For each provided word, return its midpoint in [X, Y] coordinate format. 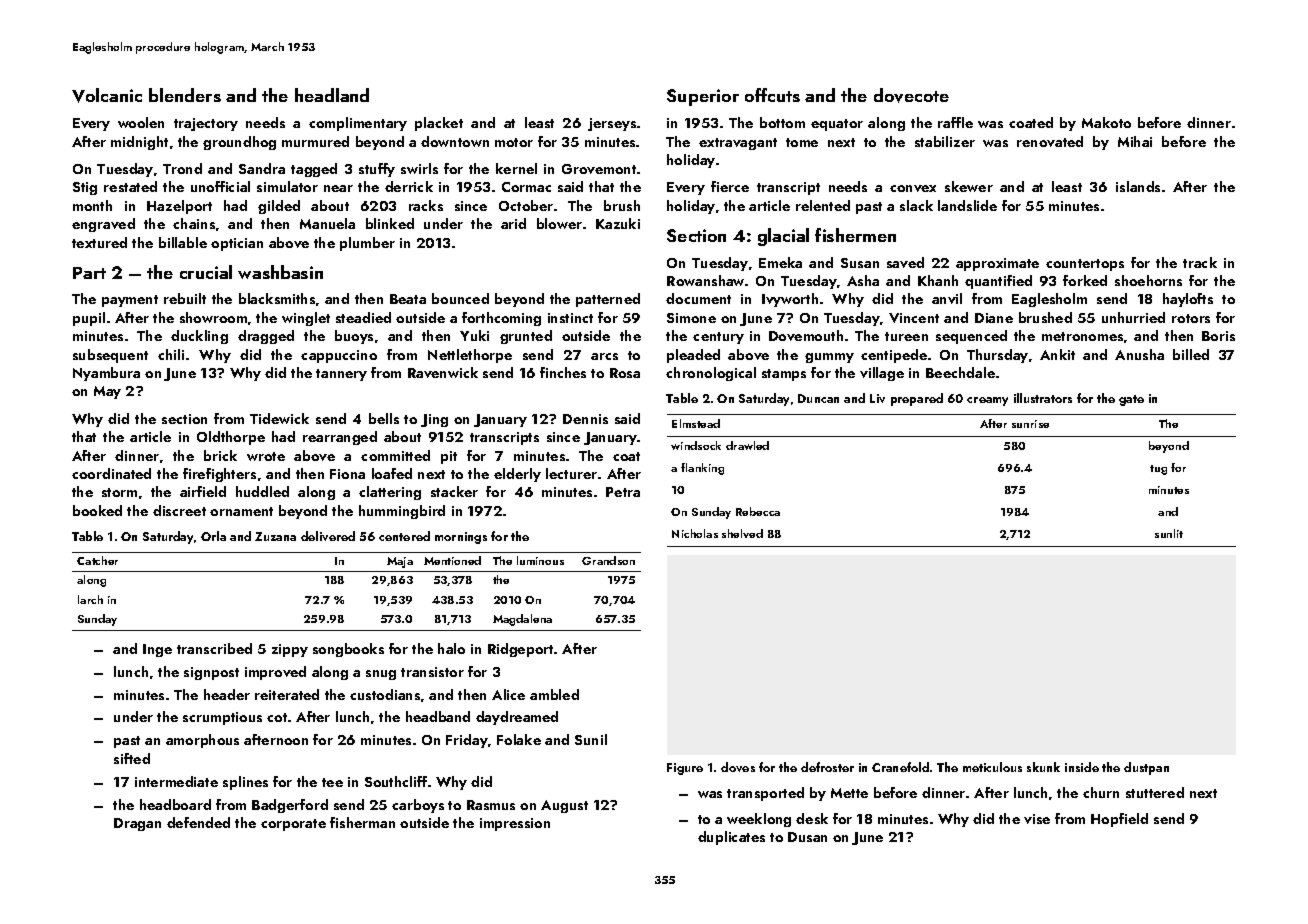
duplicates [731, 838]
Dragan [137, 824]
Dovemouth [806, 335]
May [107, 392]
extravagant [738, 144]
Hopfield [1119, 820]
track [1200, 262]
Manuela [327, 223]
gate [1131, 400]
